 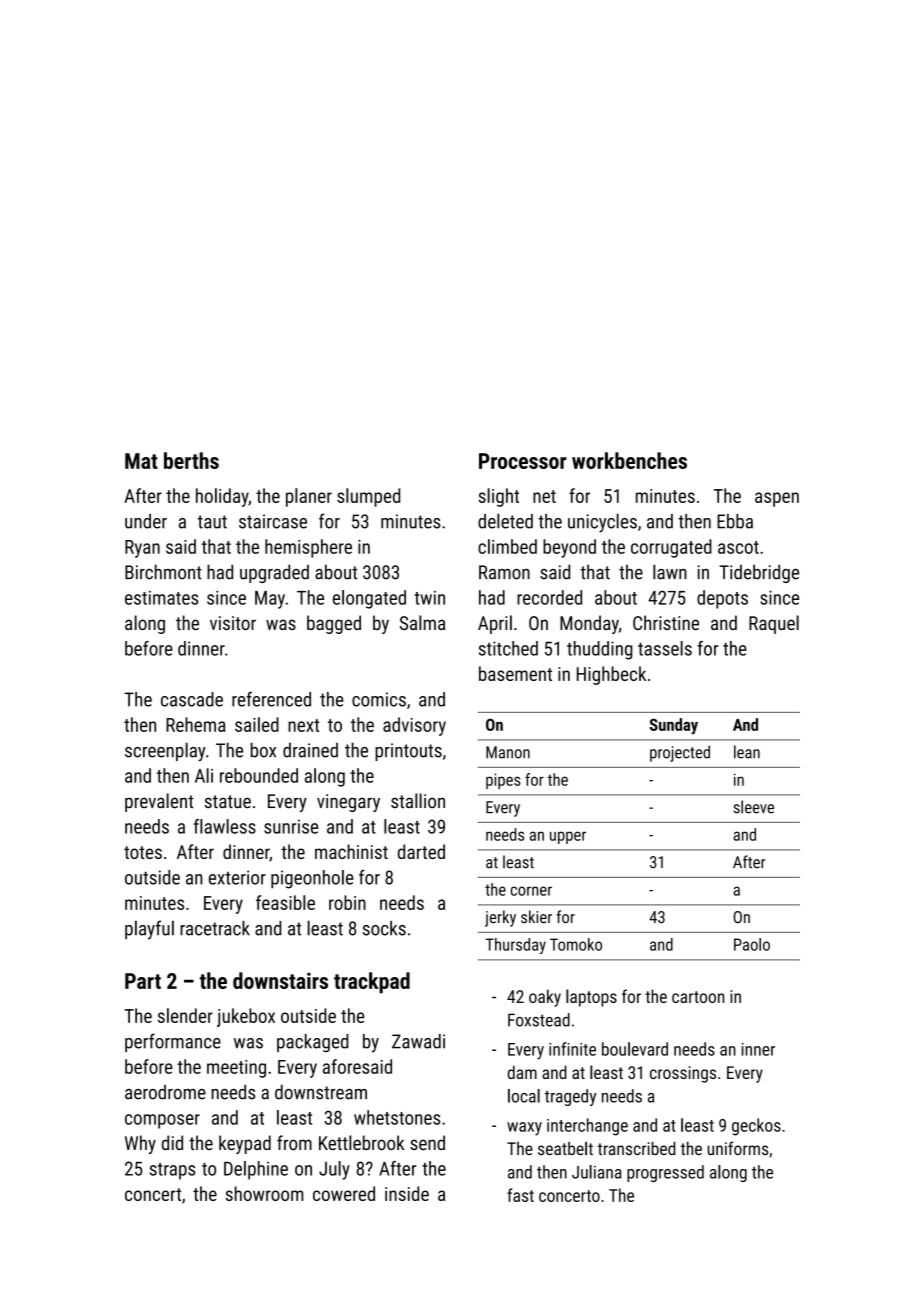 I want to click on Part, so click(x=143, y=981).
